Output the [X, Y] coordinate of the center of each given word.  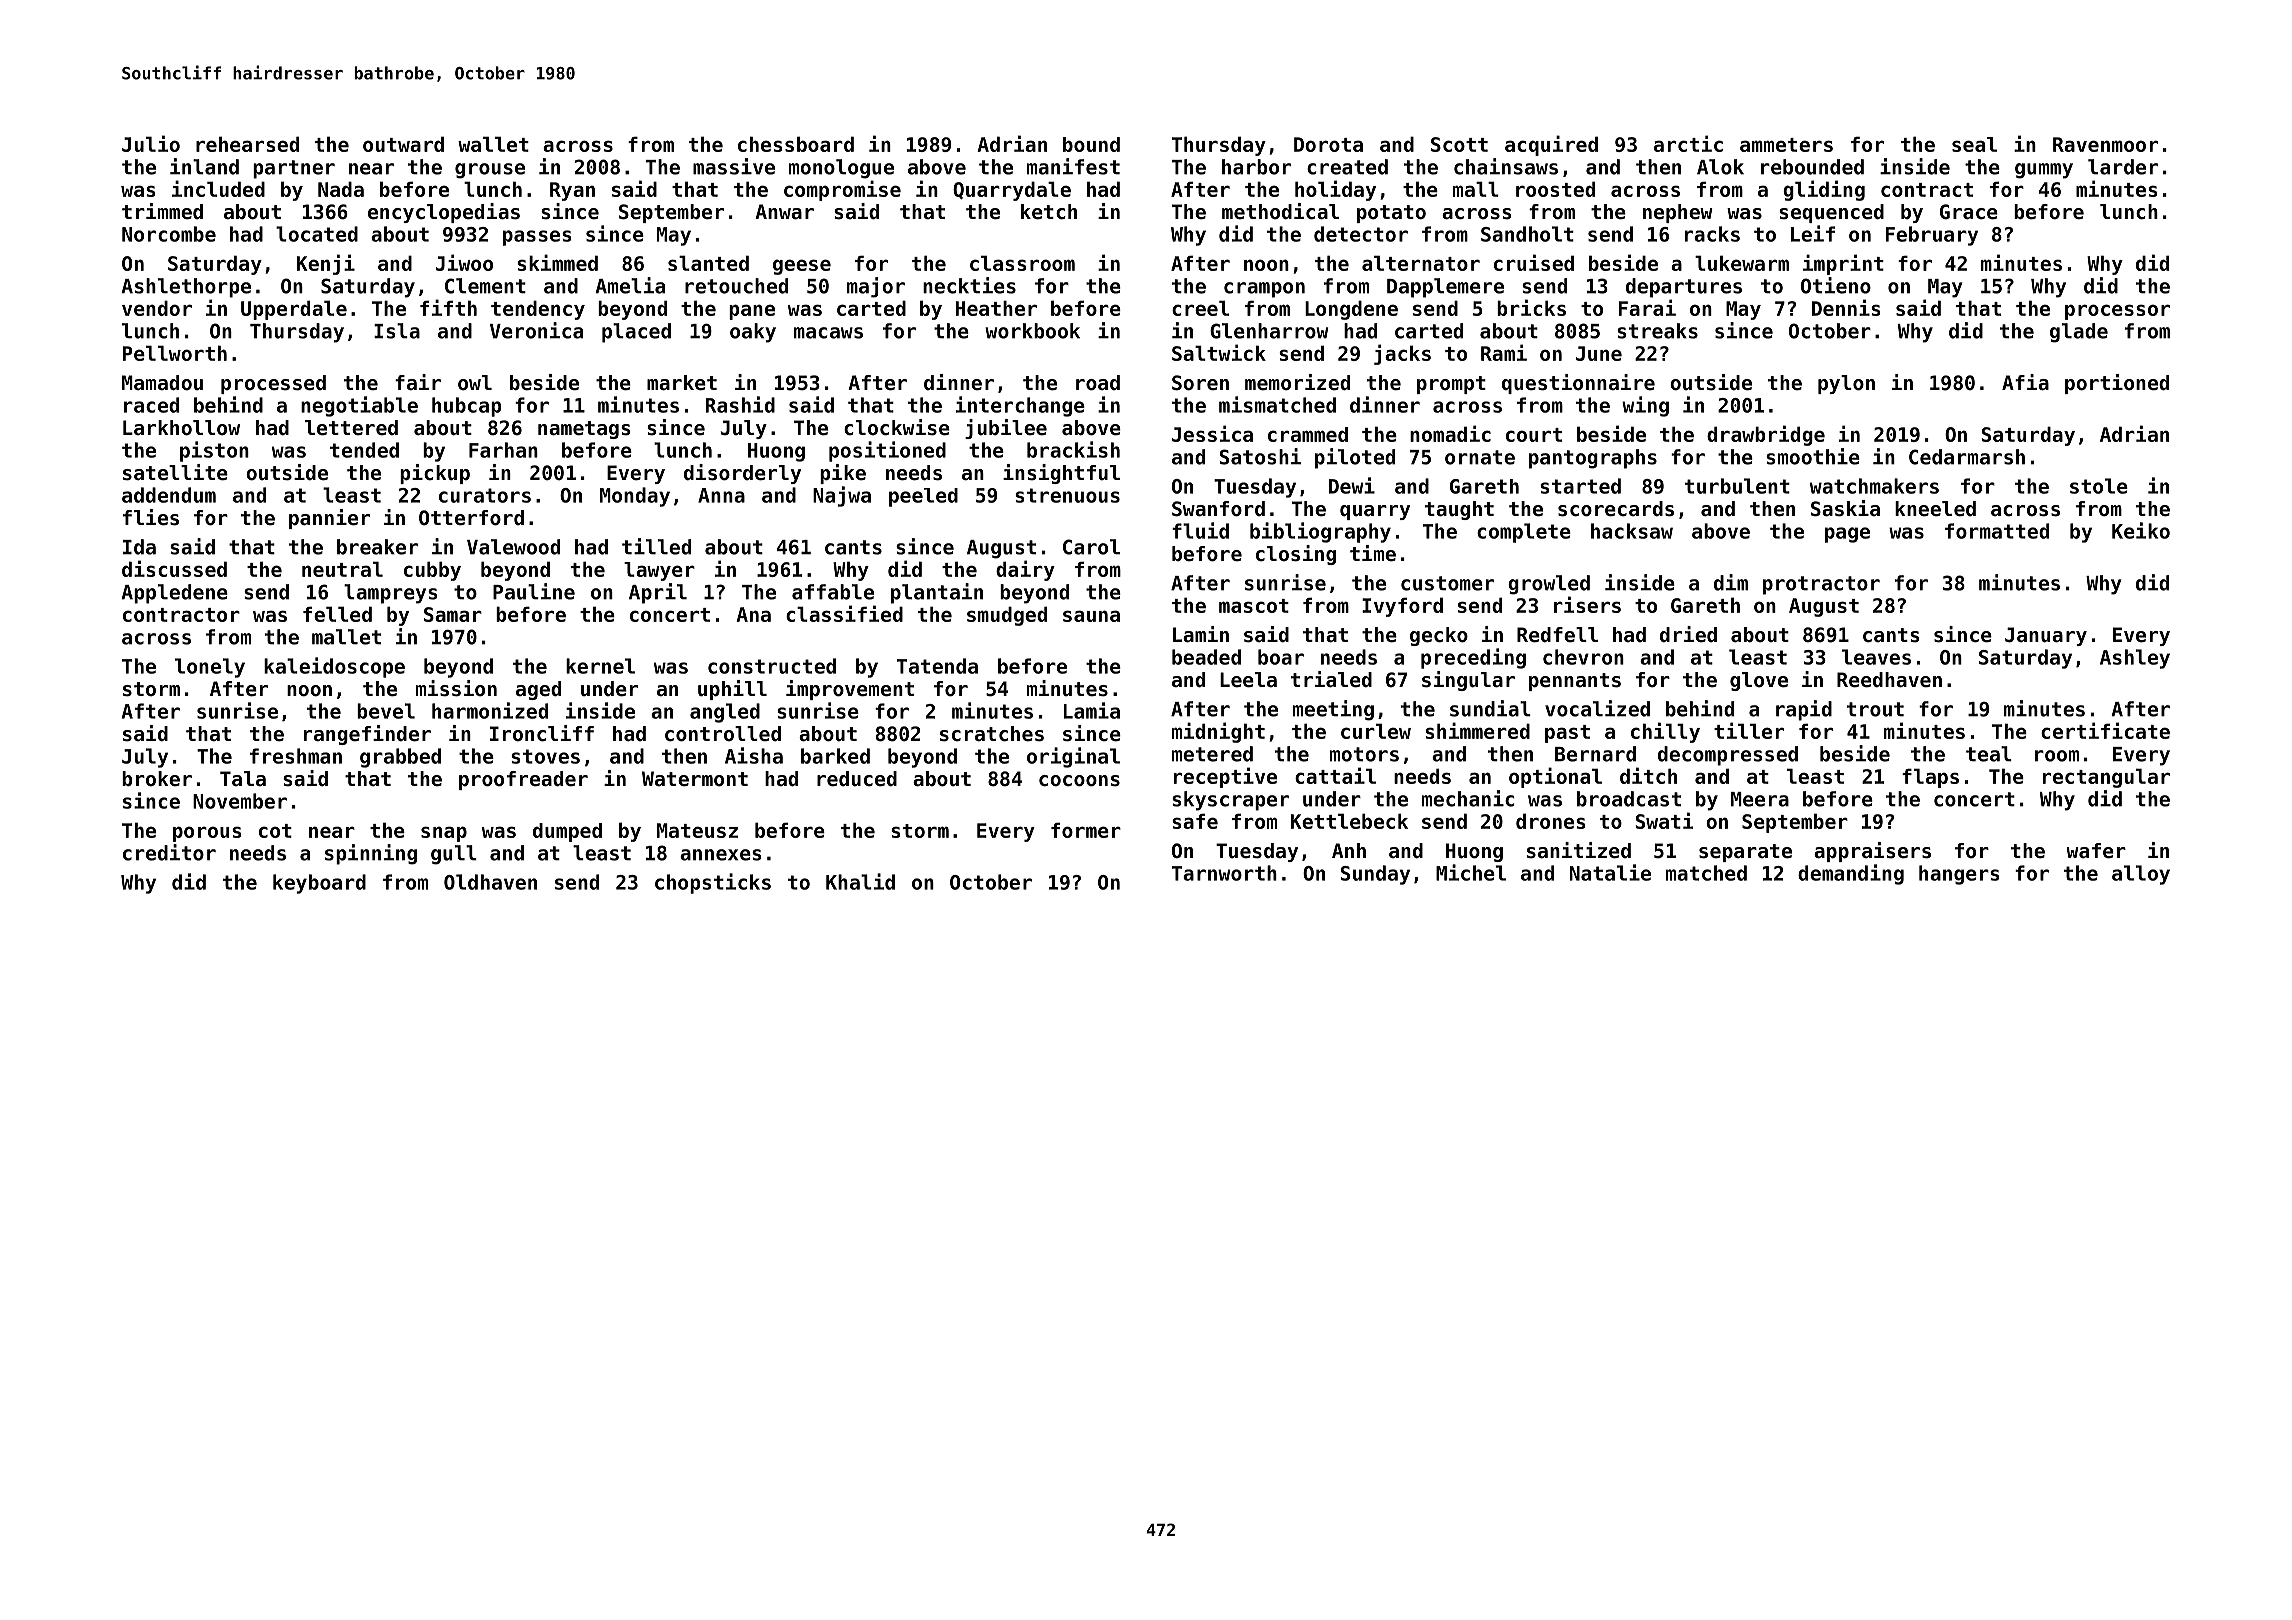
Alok [1720, 167]
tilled [656, 546]
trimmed [162, 211]
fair [418, 382]
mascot [1254, 606]
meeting [1333, 710]
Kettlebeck [1349, 821]
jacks [1402, 354]
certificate [2105, 730]
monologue [841, 169]
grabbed [400, 758]
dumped [567, 832]
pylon [1846, 384]
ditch [1648, 775]
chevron [1583, 657]
